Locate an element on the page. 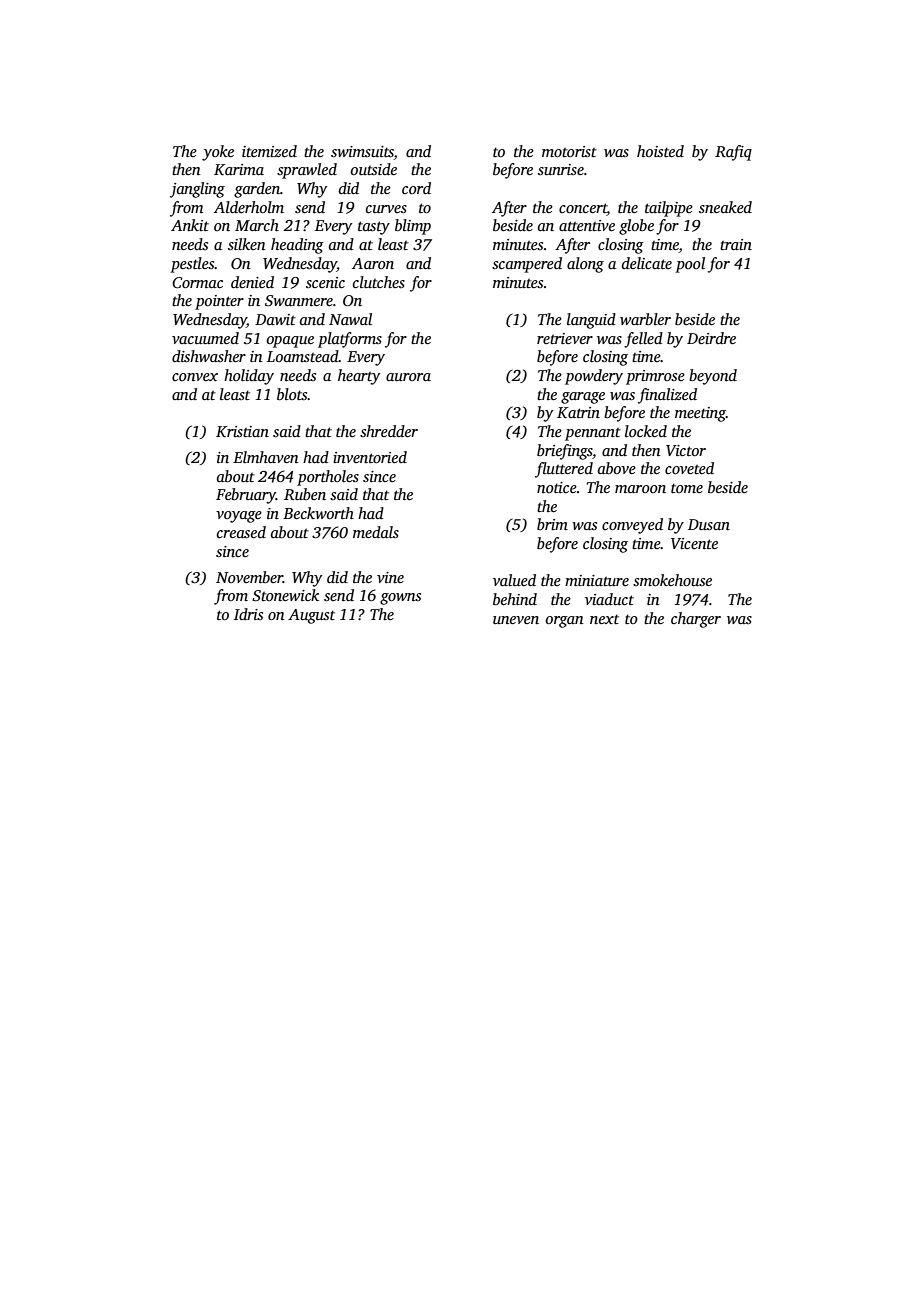 This image has height=1311, width=924. train is located at coordinates (736, 244).
